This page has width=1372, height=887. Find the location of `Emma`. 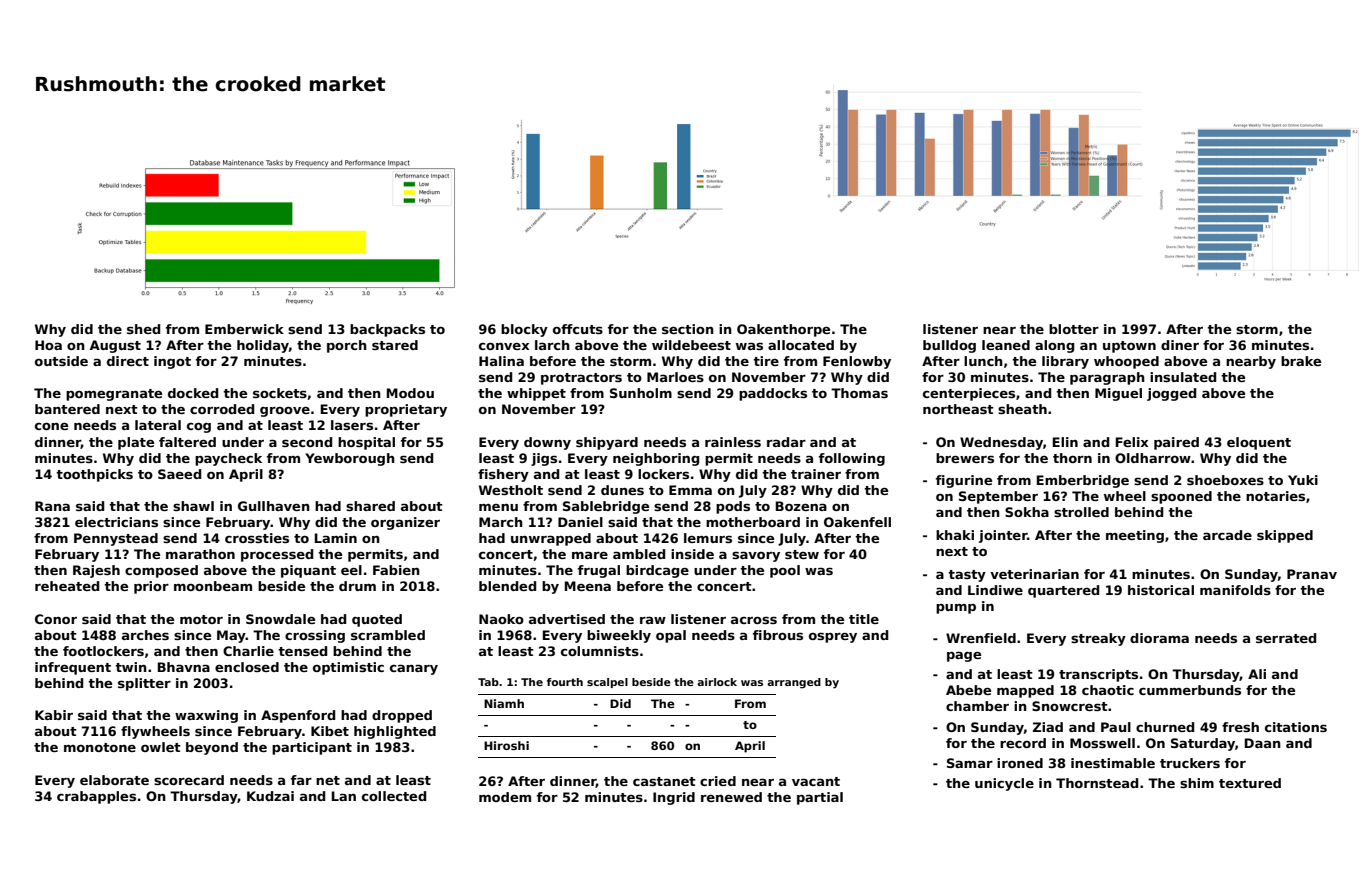

Emma is located at coordinates (690, 490).
